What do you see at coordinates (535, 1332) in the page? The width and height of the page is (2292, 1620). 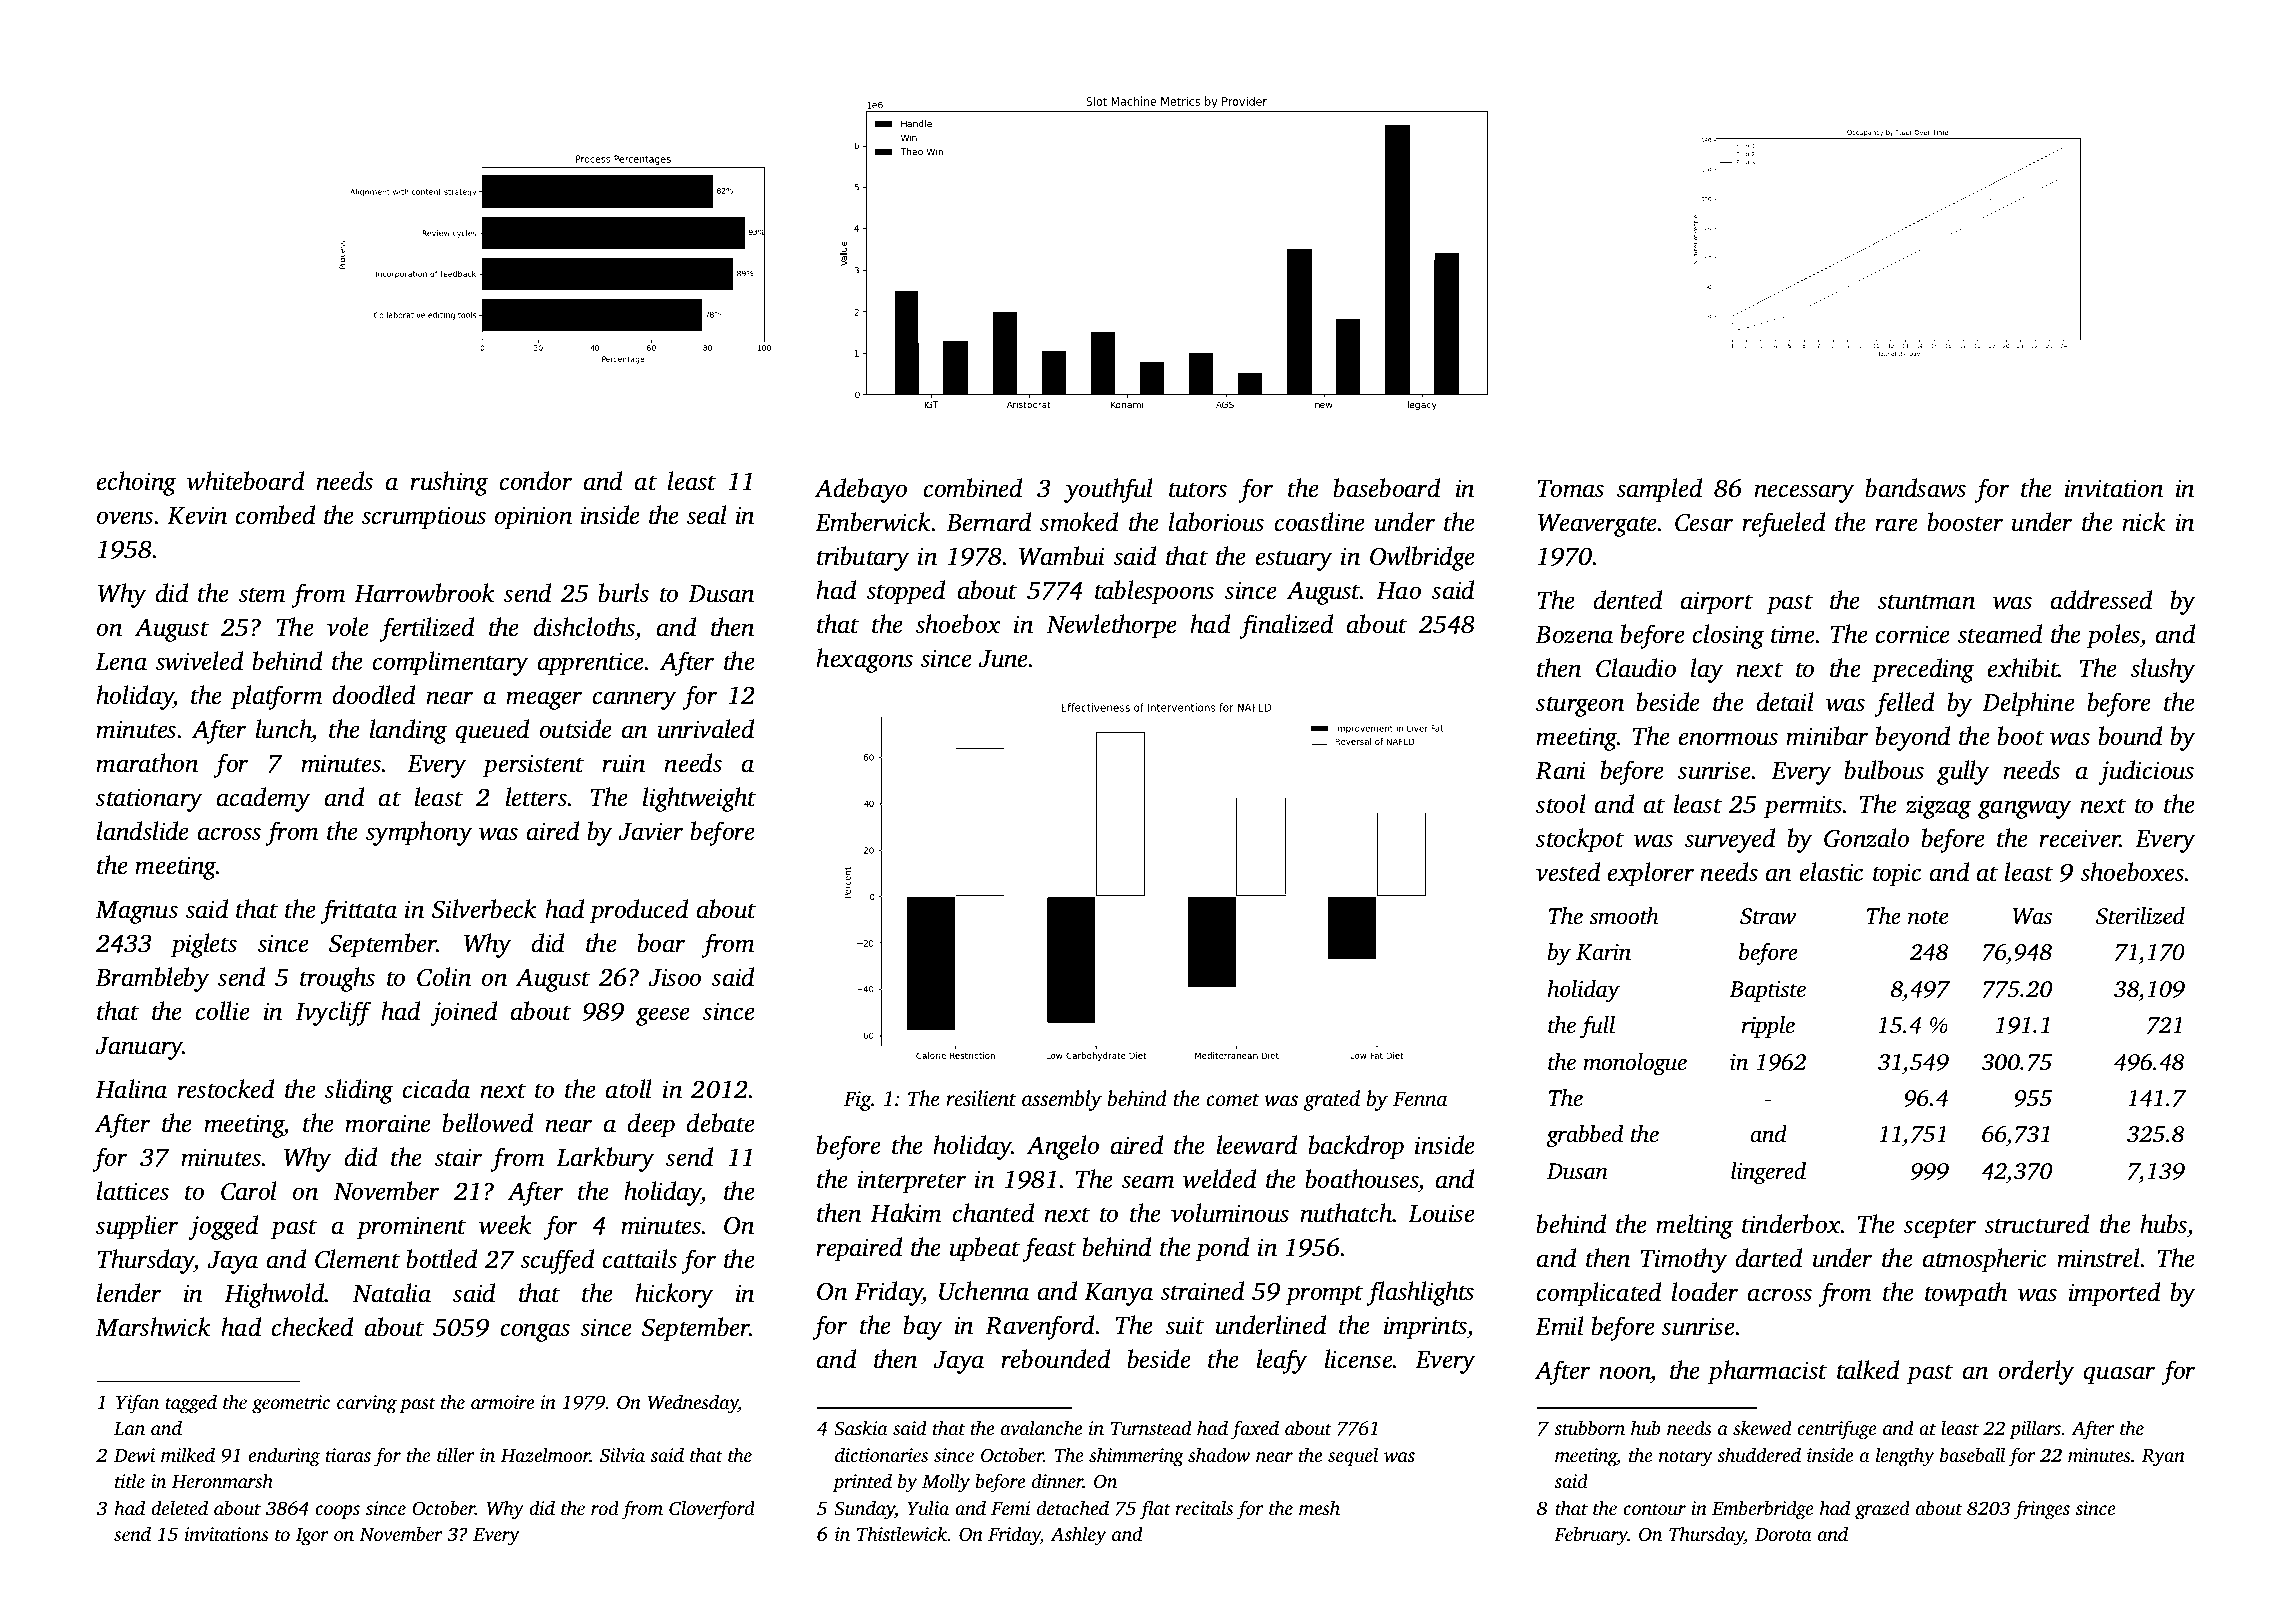 I see `congas` at bounding box center [535, 1332].
